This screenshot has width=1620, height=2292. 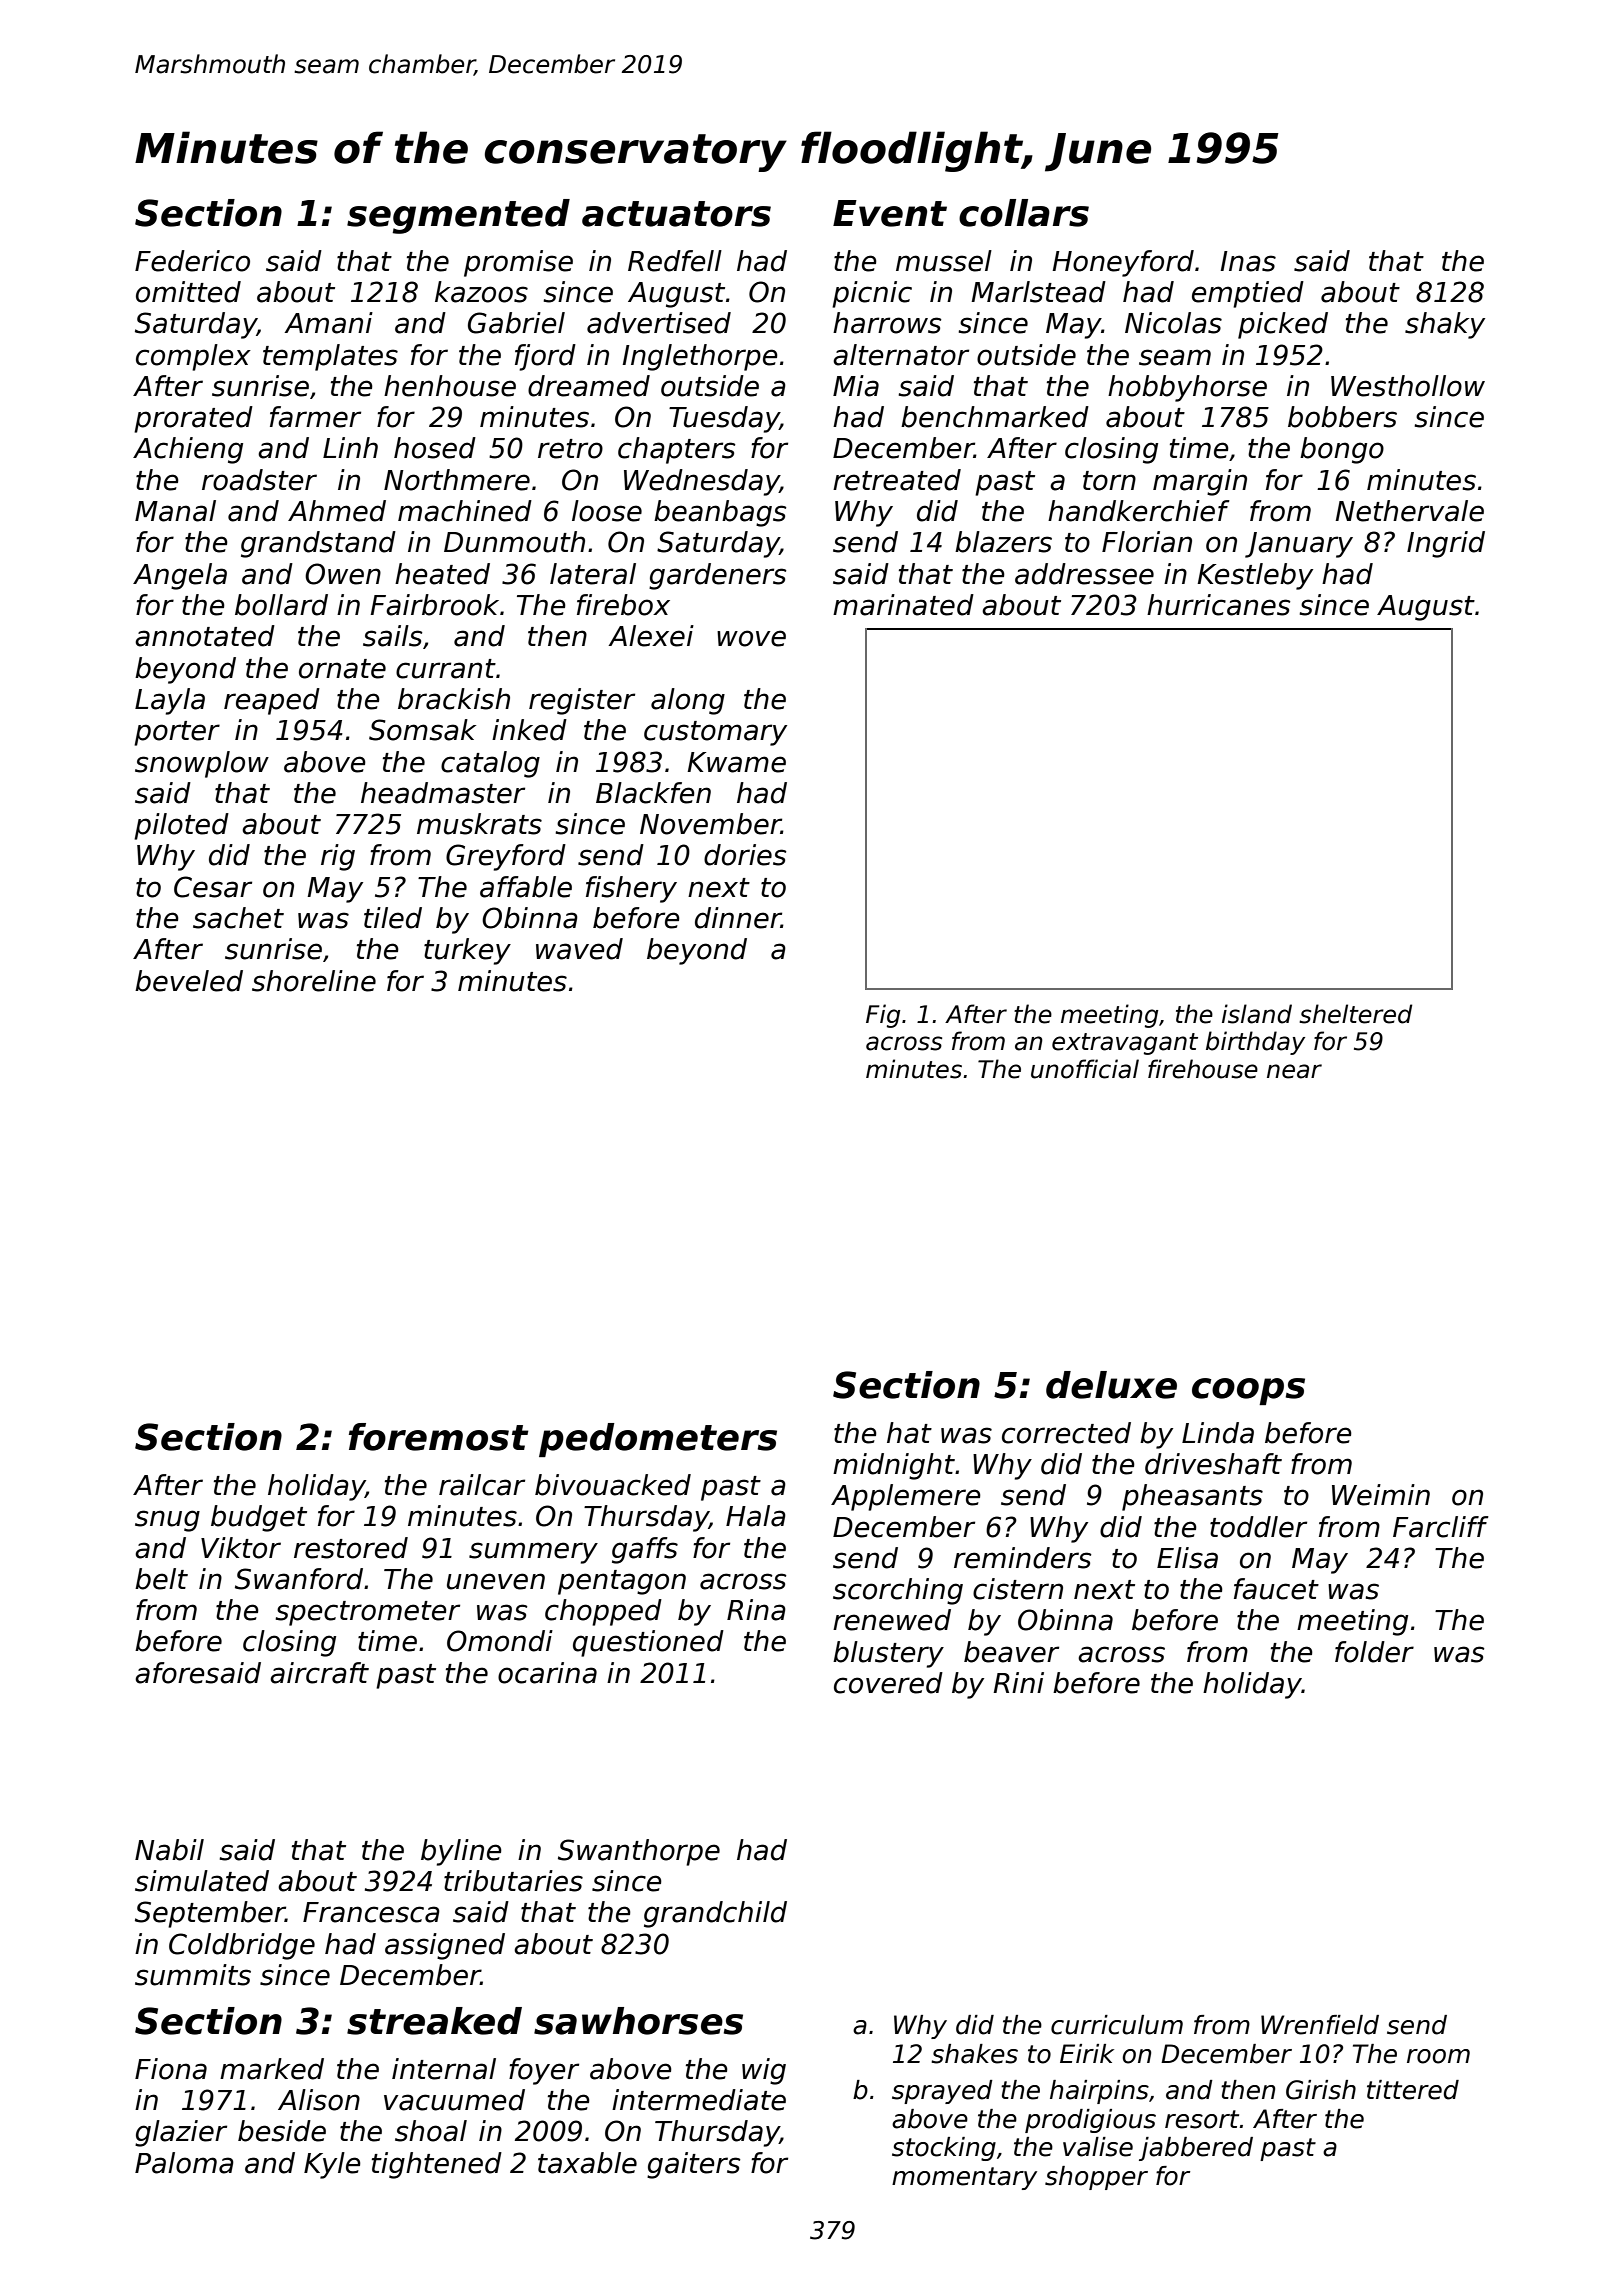 I want to click on covered, so click(x=888, y=1683).
